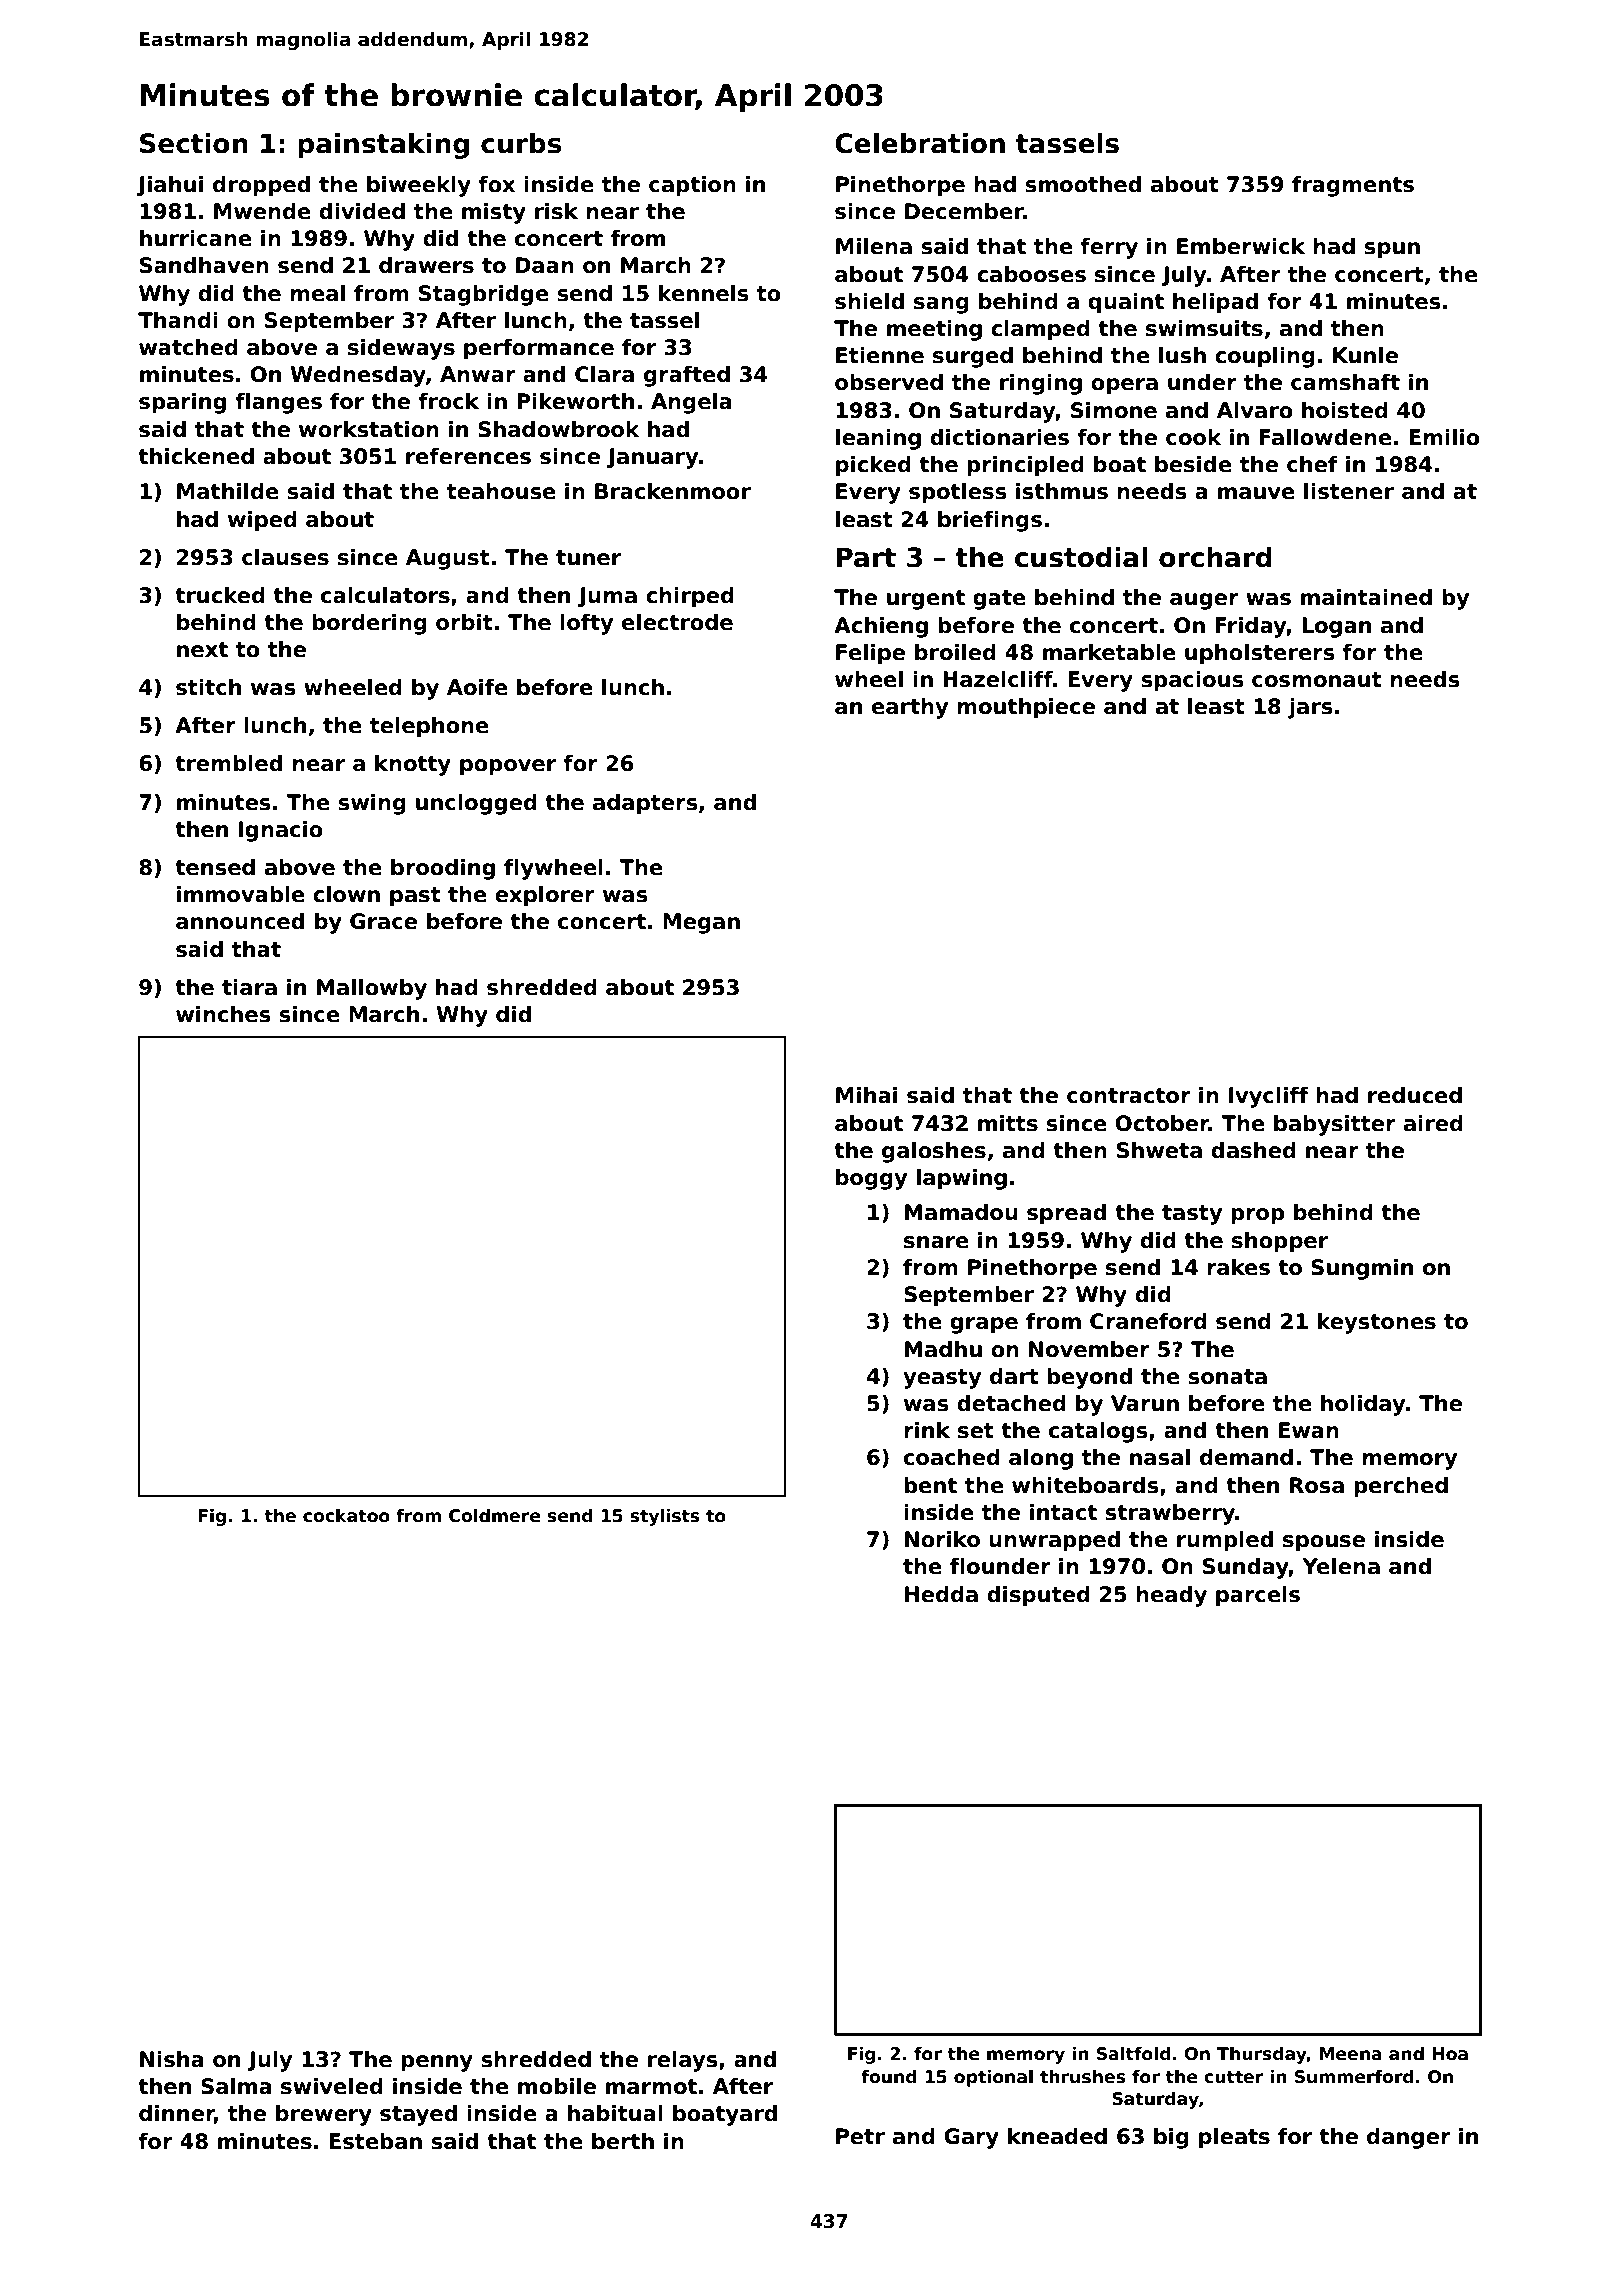 This page has height=2292, width=1620. Describe the element at coordinates (1341, 1566) in the page. I see `Yelena` at that location.
